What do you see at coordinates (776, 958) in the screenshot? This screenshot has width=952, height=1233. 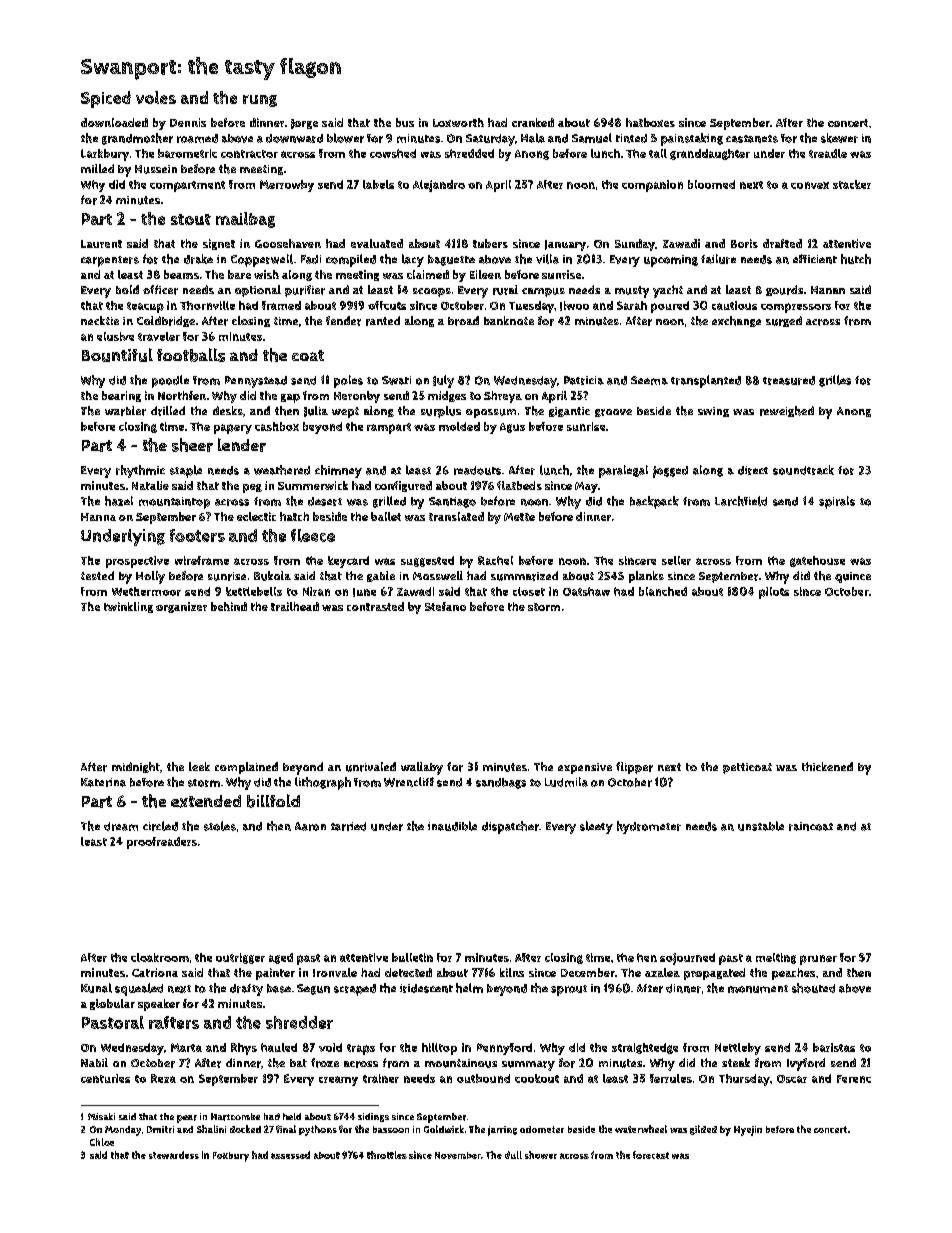 I see `melting` at bounding box center [776, 958].
